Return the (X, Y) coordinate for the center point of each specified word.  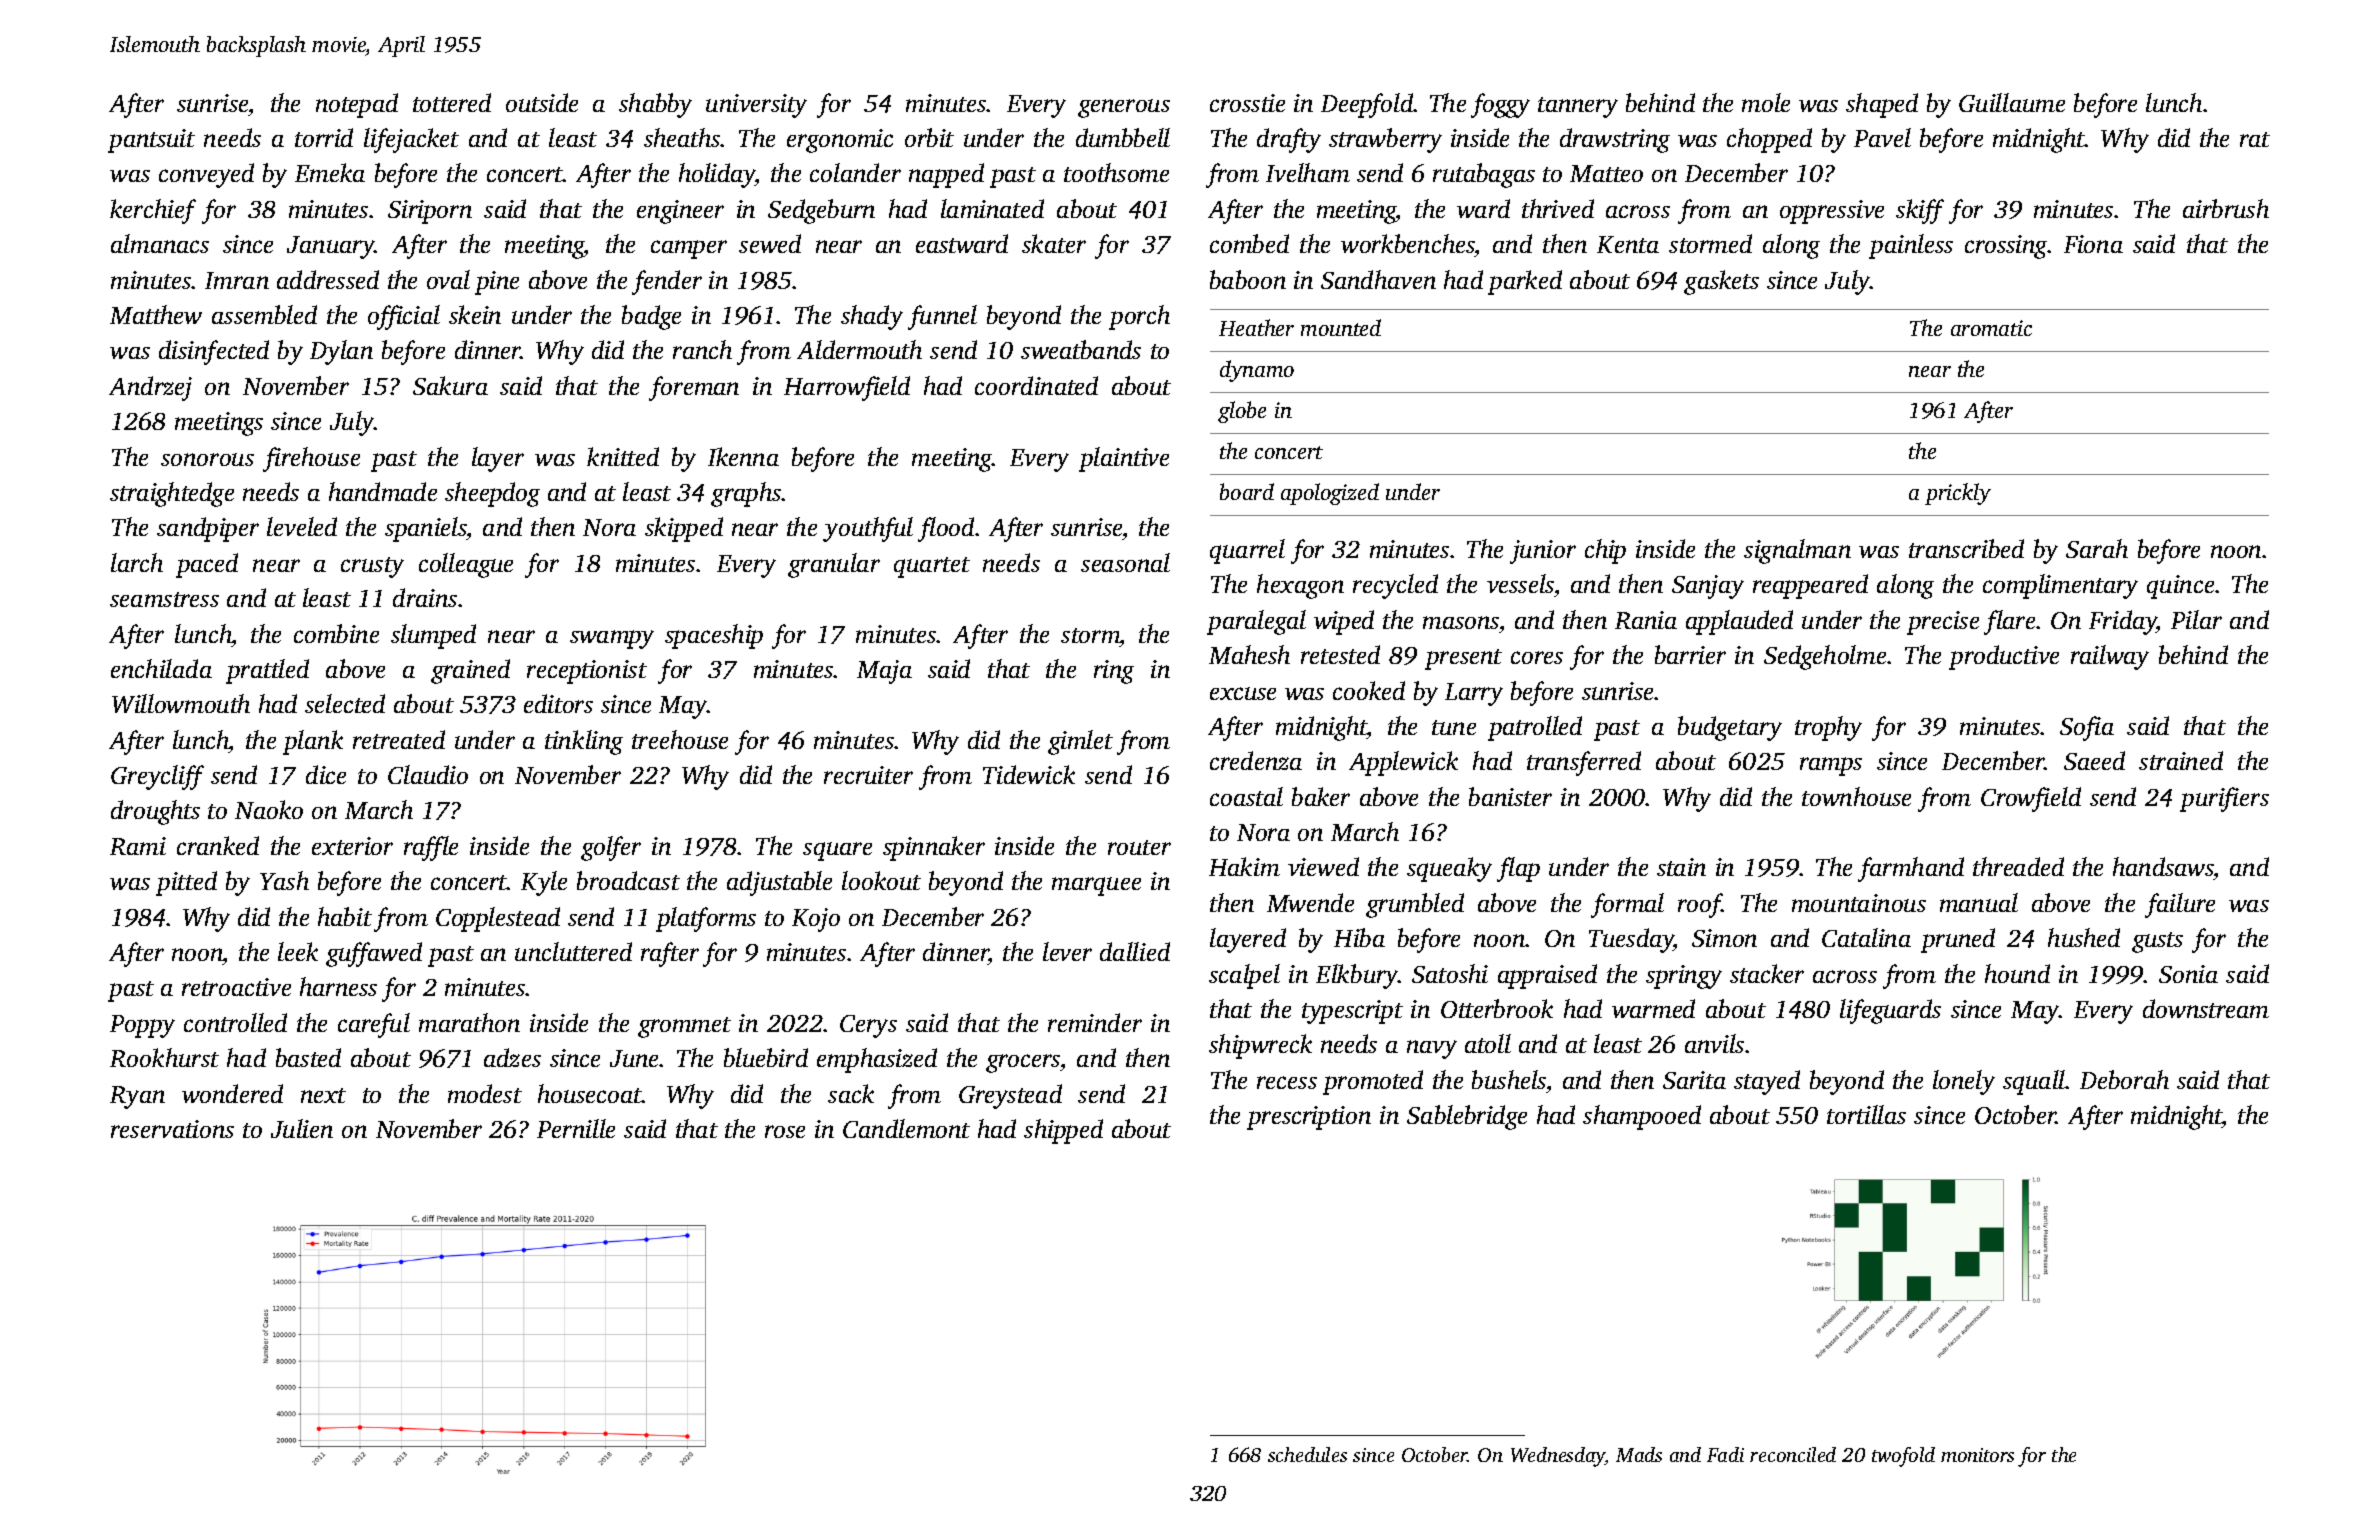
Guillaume (2012, 102)
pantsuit (151, 141)
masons (1461, 622)
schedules (1307, 1454)
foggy (1500, 105)
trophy (1828, 728)
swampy (612, 639)
